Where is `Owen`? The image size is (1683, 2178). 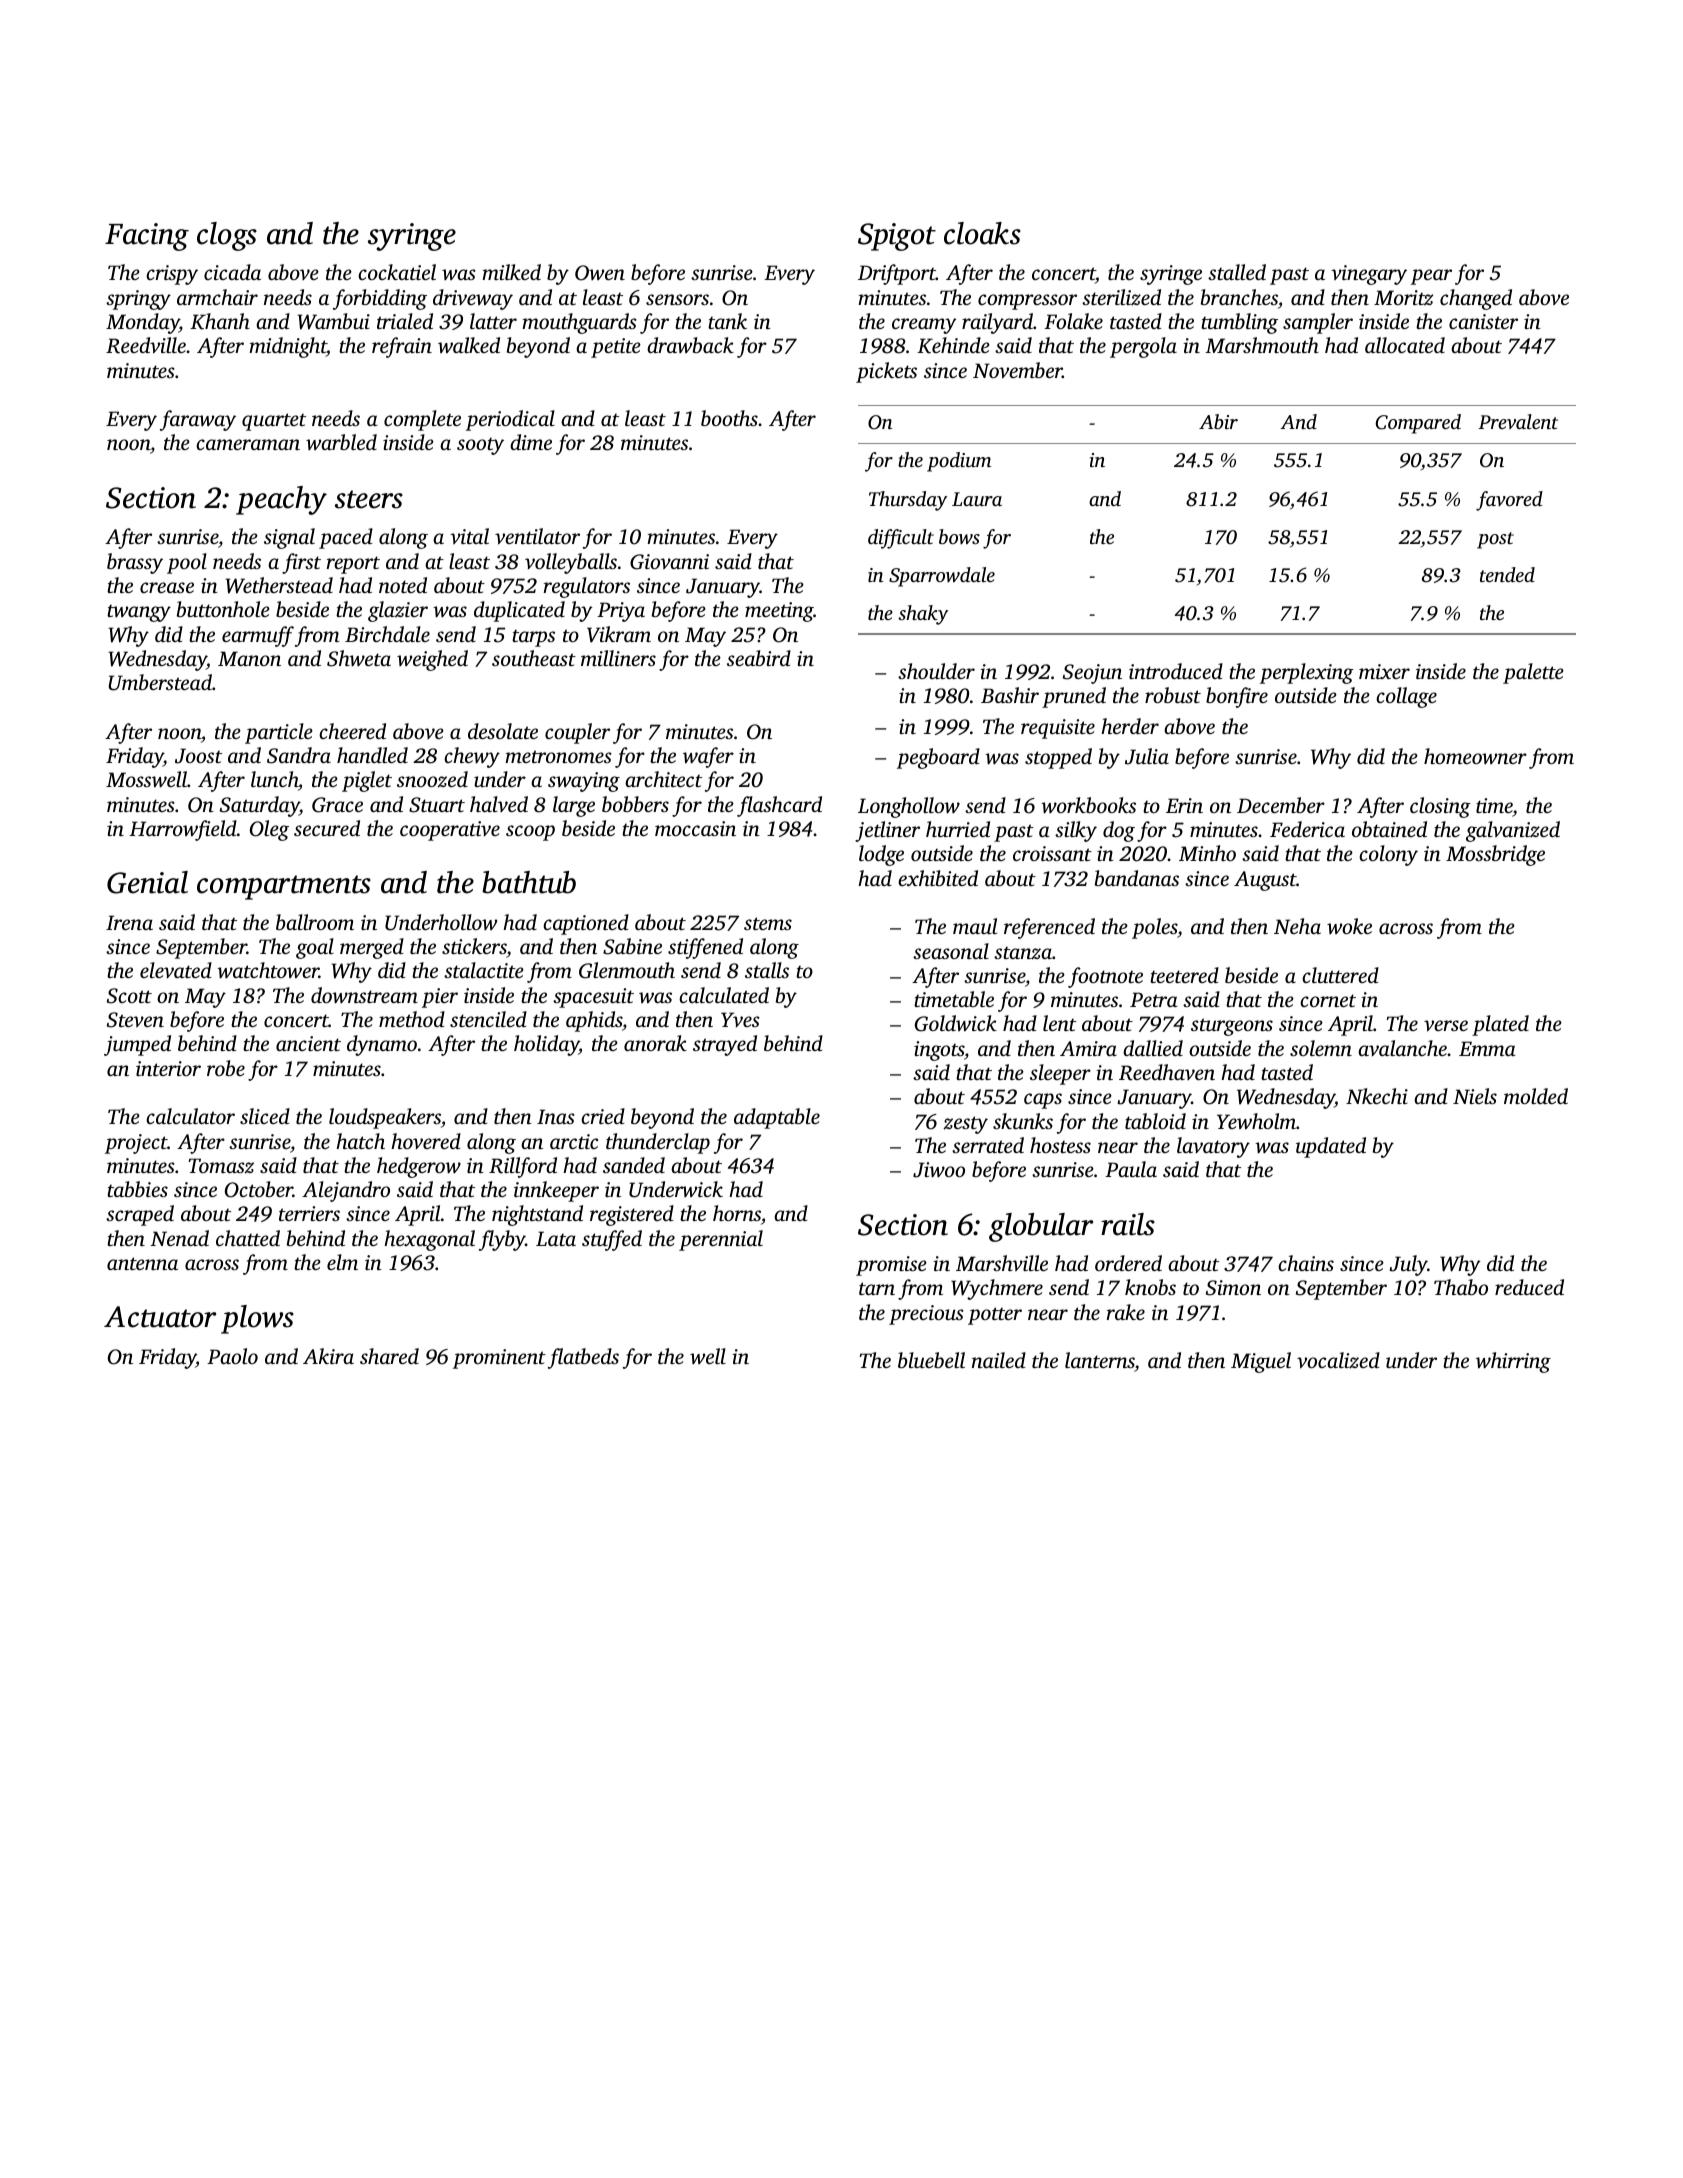 Owen is located at coordinates (600, 273).
